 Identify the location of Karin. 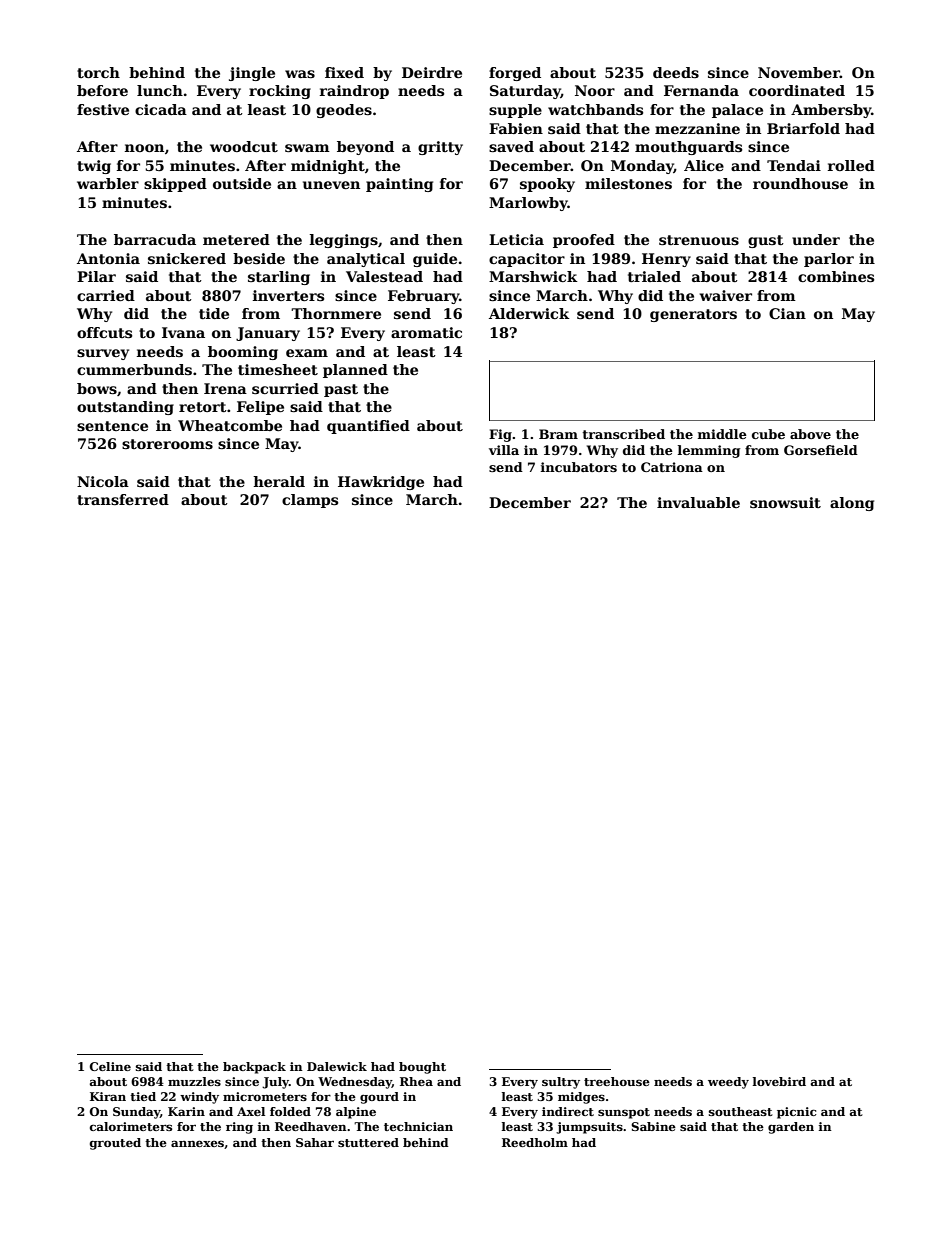
(186, 1111).
